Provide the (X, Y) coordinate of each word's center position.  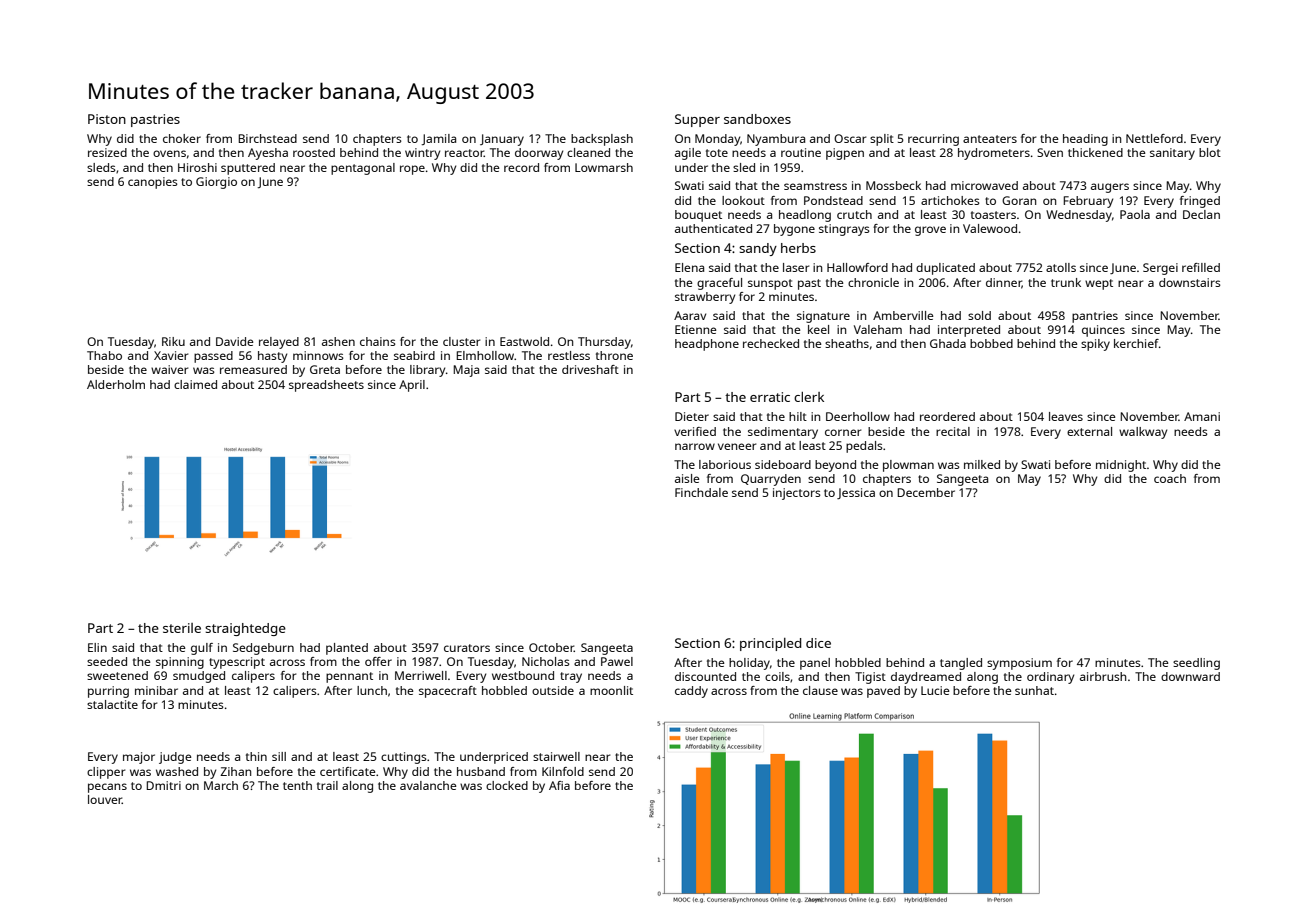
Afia (559, 785)
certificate (348, 771)
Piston (107, 119)
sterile (182, 628)
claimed (195, 384)
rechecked (771, 343)
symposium (1019, 664)
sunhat (1034, 690)
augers (1110, 188)
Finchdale (701, 492)
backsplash (602, 140)
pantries (1095, 317)
